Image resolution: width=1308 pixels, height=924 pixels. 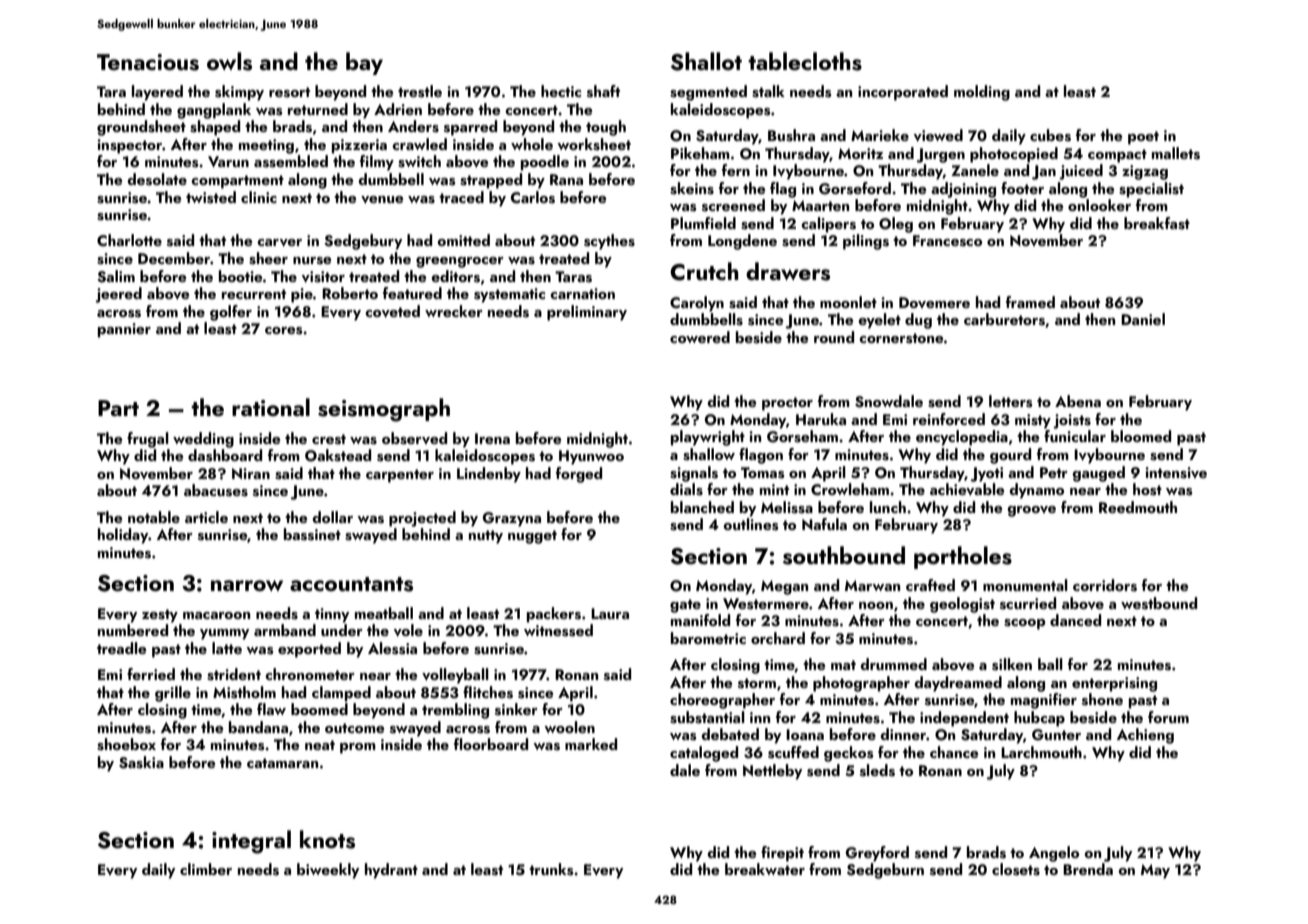 I want to click on molding, so click(x=982, y=93).
